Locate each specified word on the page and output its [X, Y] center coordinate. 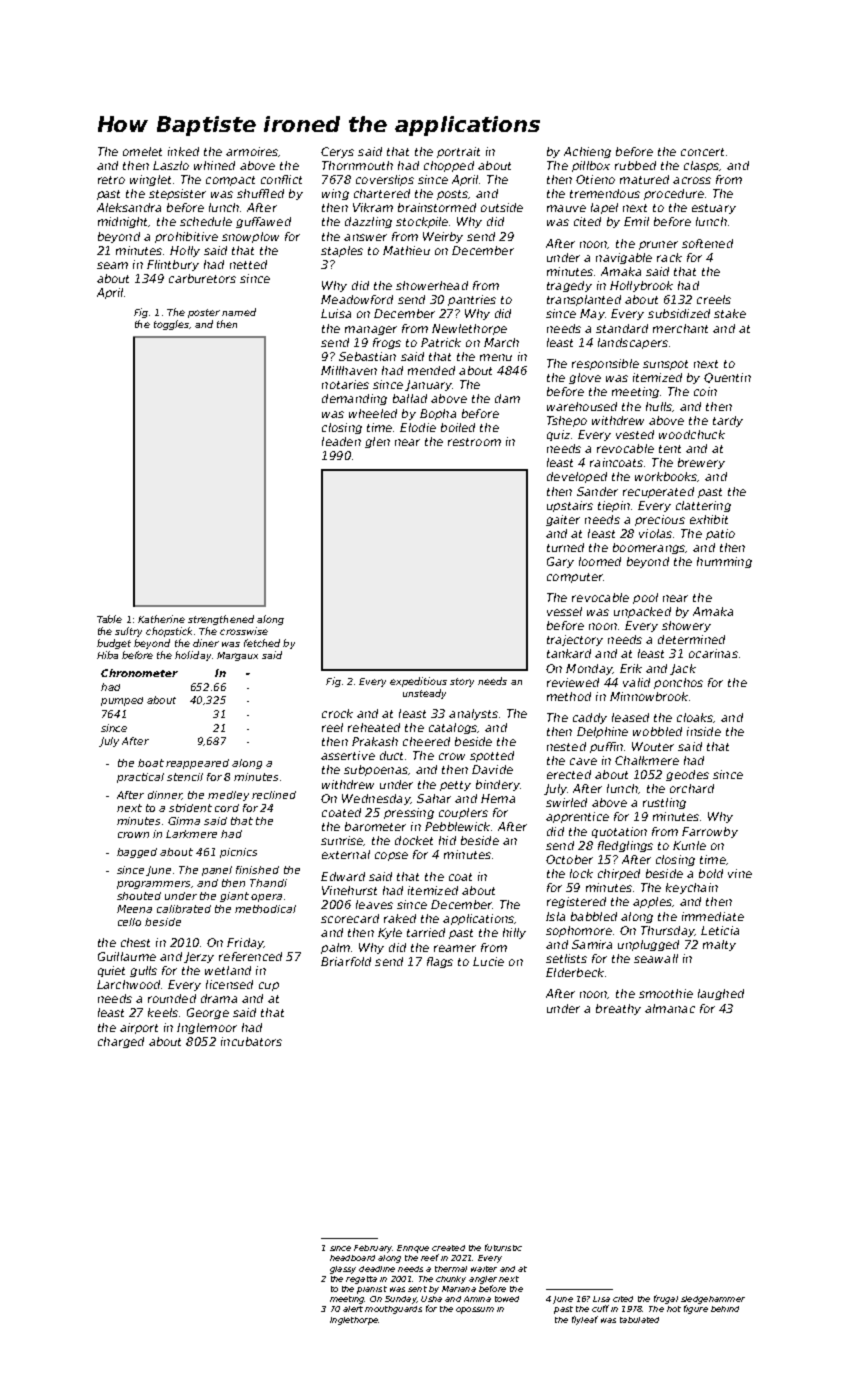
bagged [137, 853]
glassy [343, 1270]
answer [365, 237]
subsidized [679, 313]
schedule [206, 221]
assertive [348, 755]
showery [686, 626]
